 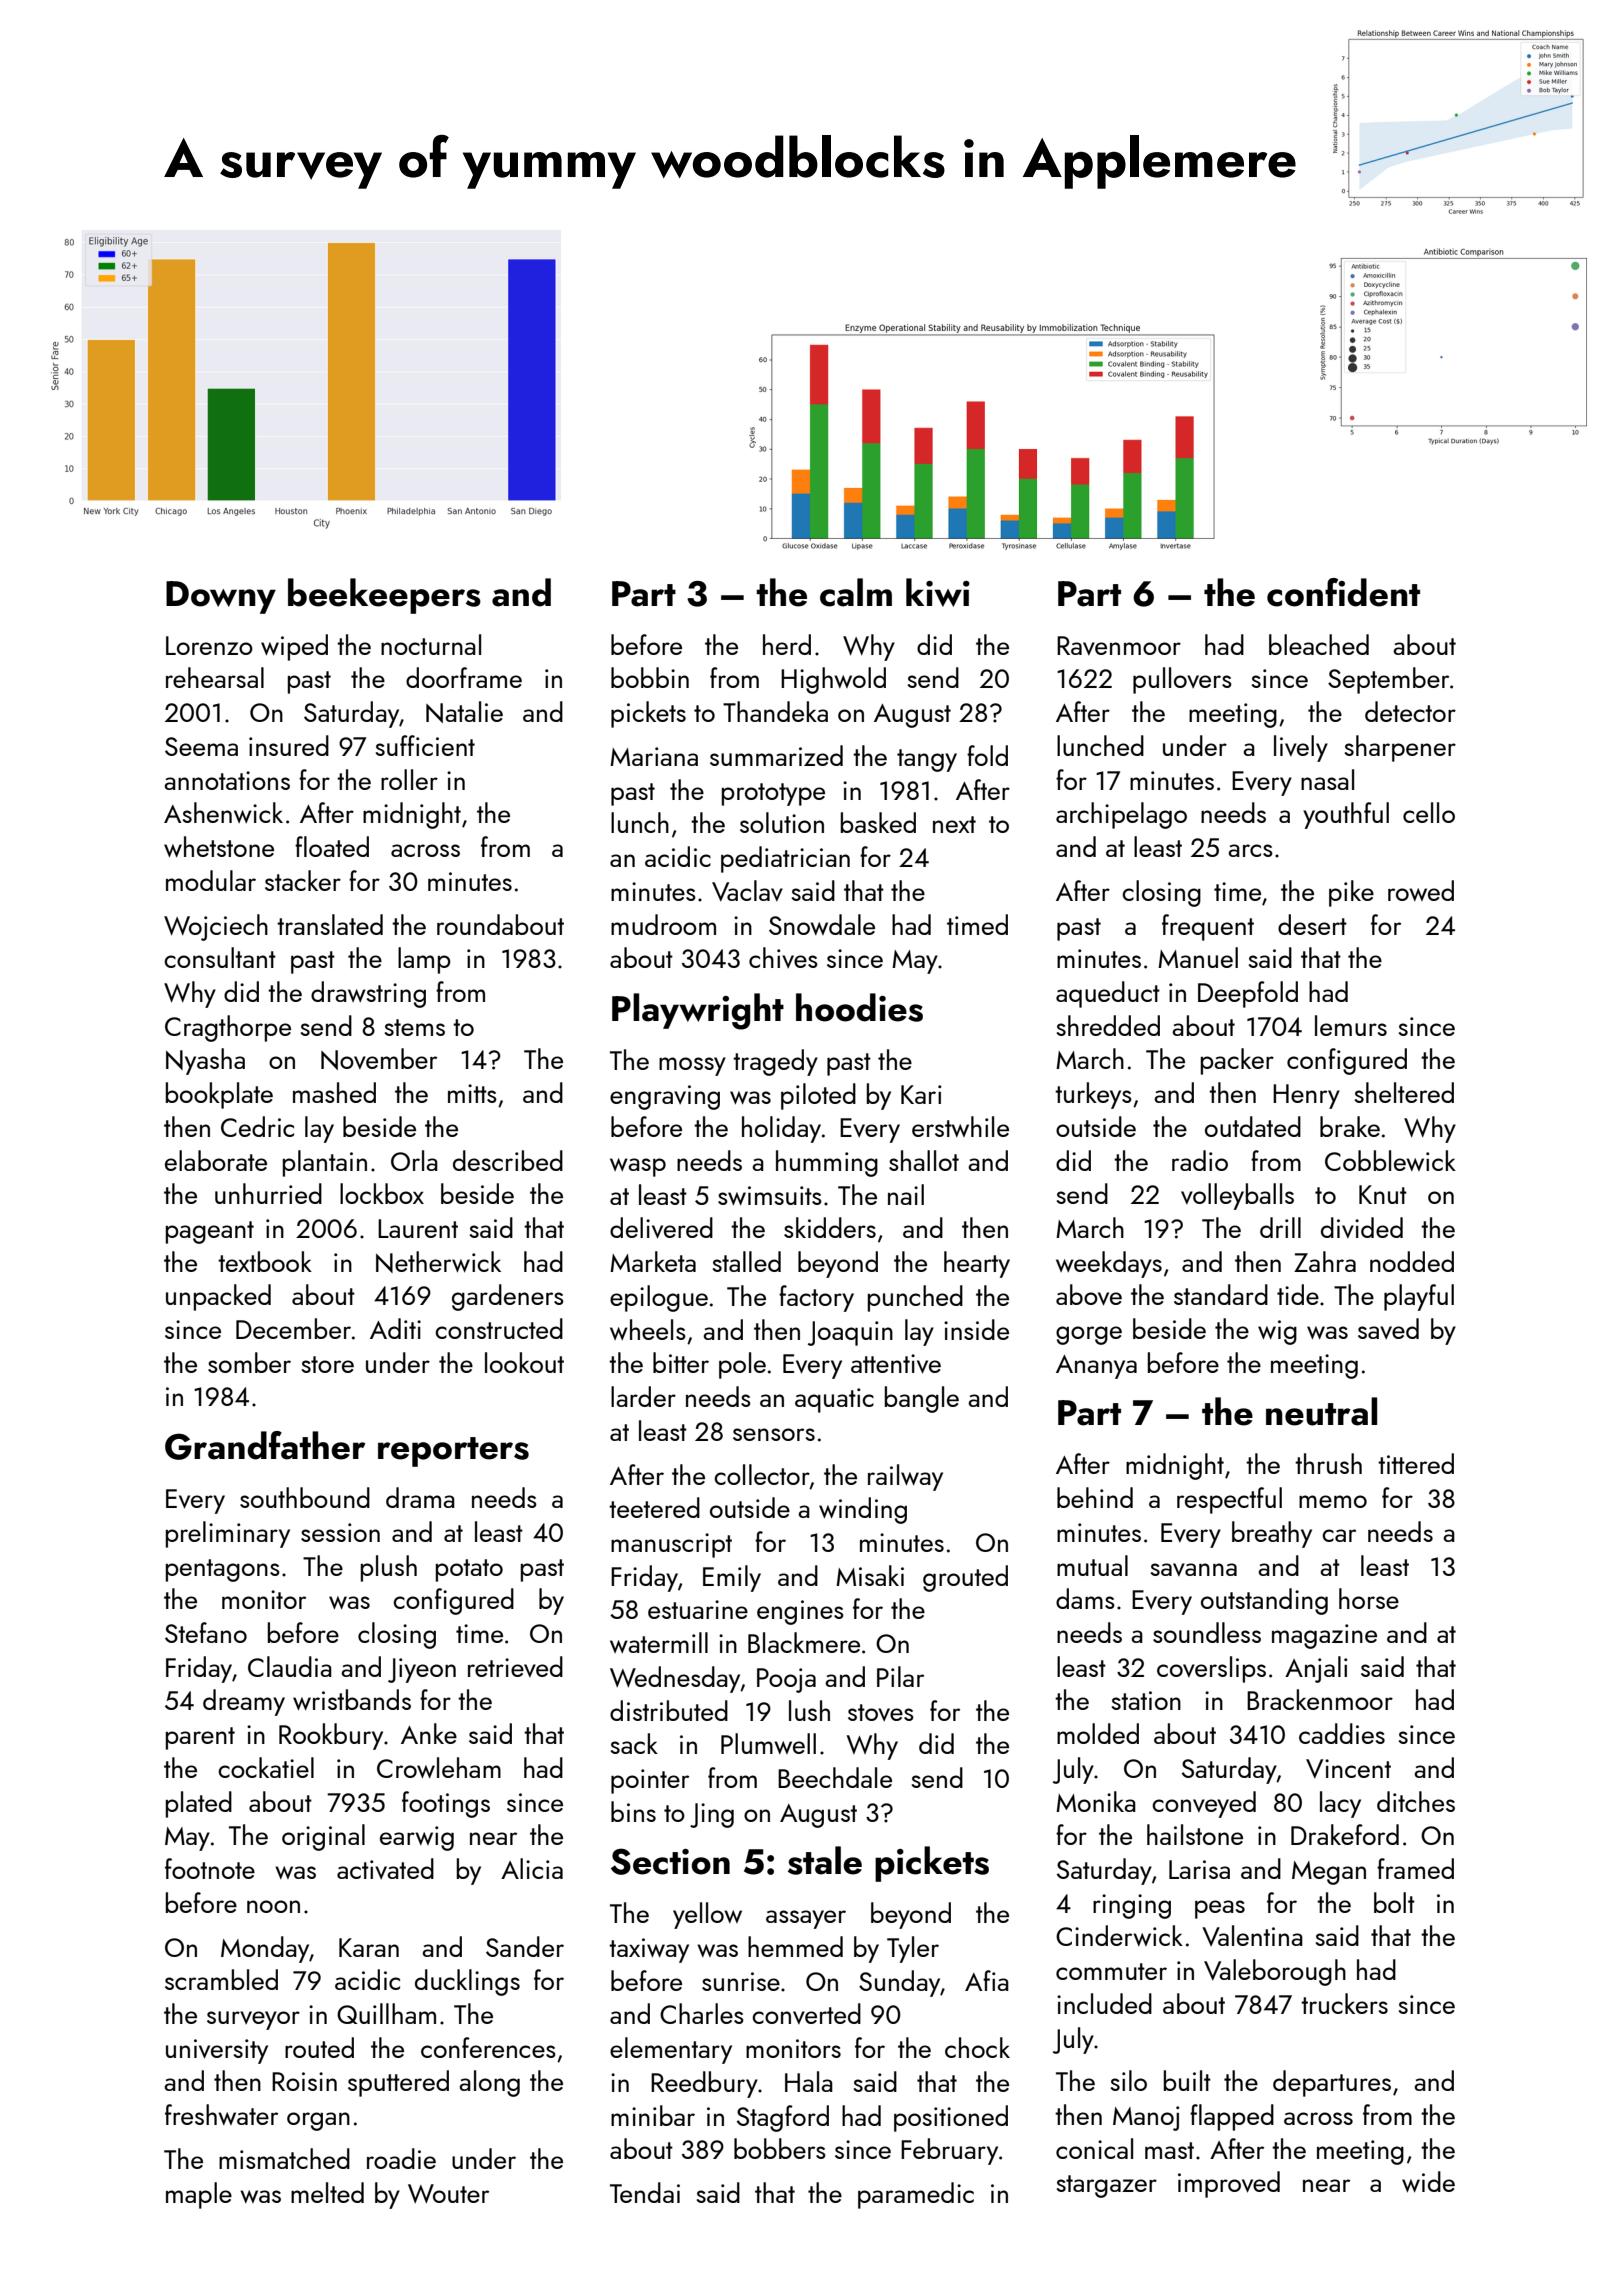 What do you see at coordinates (770, 1195) in the screenshot?
I see `swimsuits` at bounding box center [770, 1195].
